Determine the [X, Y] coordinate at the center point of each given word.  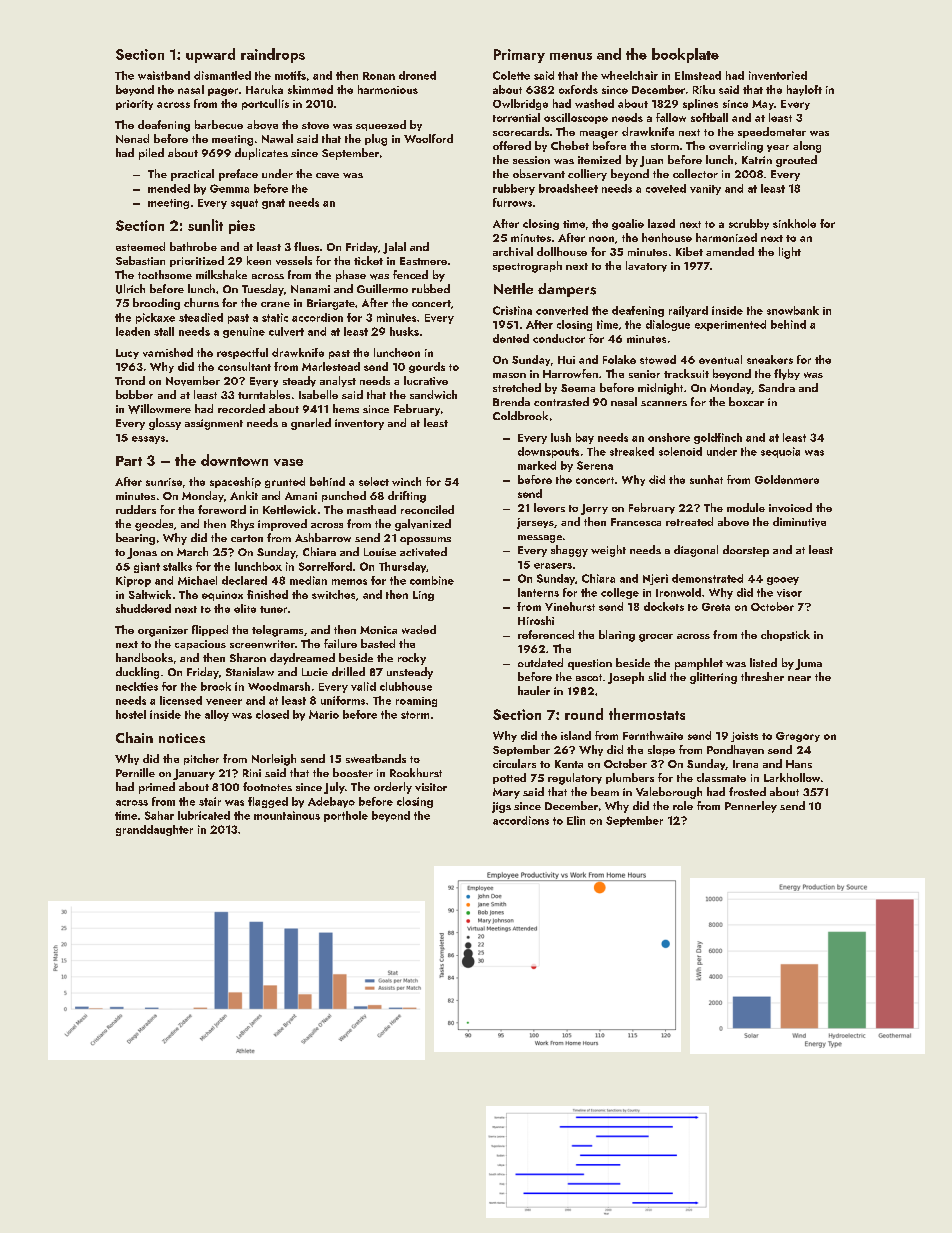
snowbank [793, 310]
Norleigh [274, 760]
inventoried [778, 75]
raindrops [273, 55]
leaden [133, 331]
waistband [164, 75]
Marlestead [331, 366]
